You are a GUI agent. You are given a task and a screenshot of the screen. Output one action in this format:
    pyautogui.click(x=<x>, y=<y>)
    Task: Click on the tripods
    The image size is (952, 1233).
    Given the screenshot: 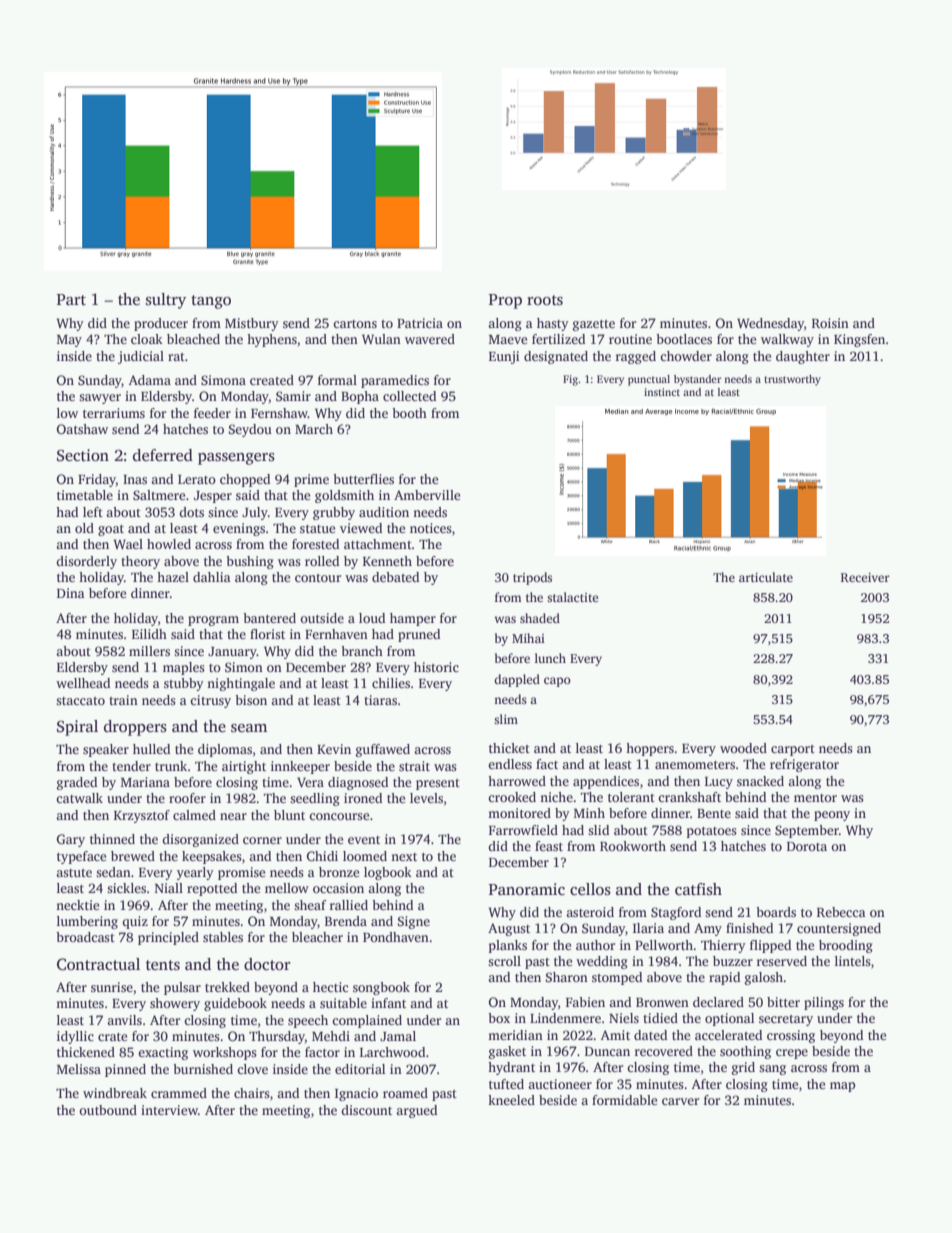 What is the action you would take?
    pyautogui.click(x=532, y=578)
